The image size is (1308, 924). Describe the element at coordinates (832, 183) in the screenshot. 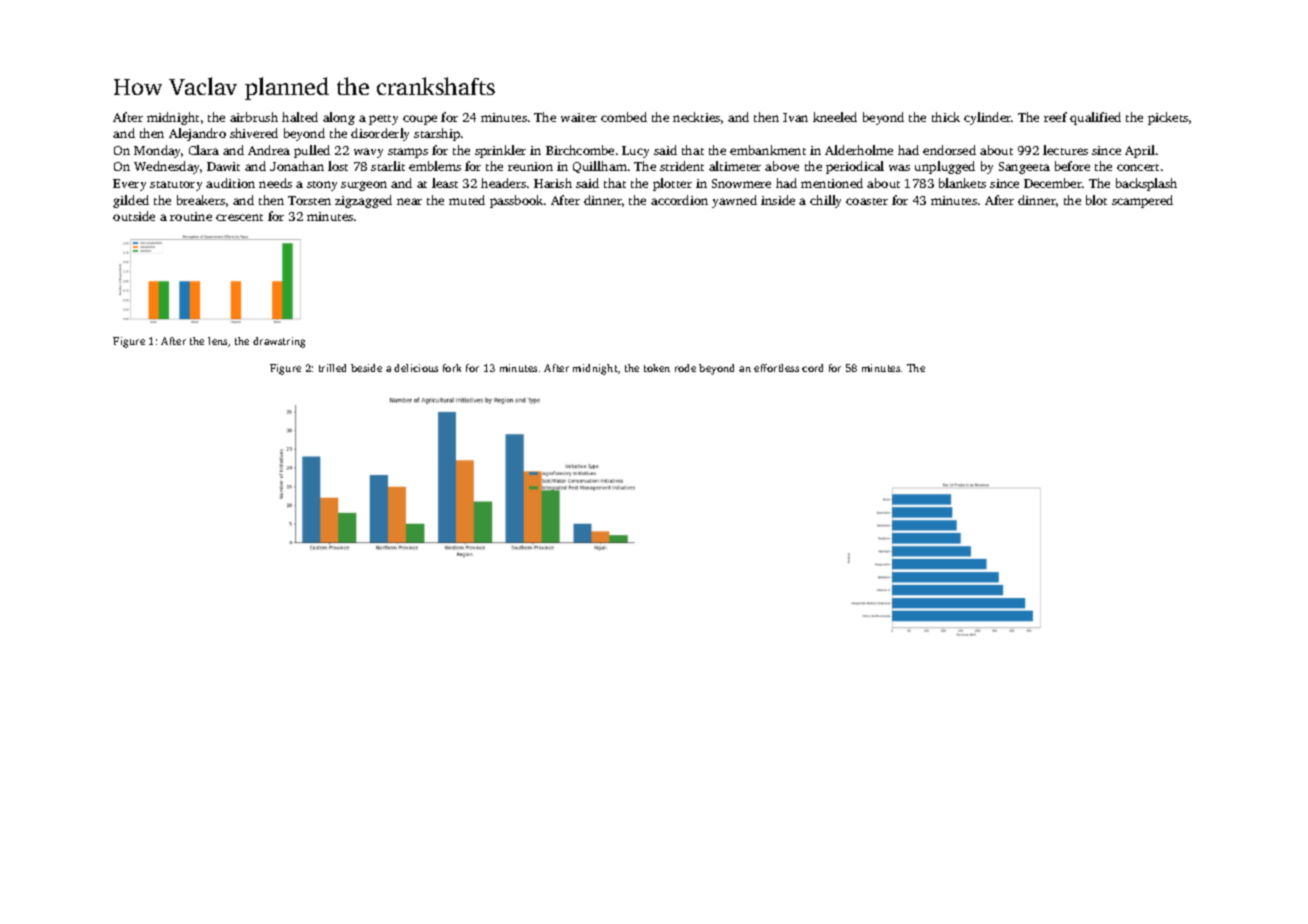

I see `mentioned` at that location.
